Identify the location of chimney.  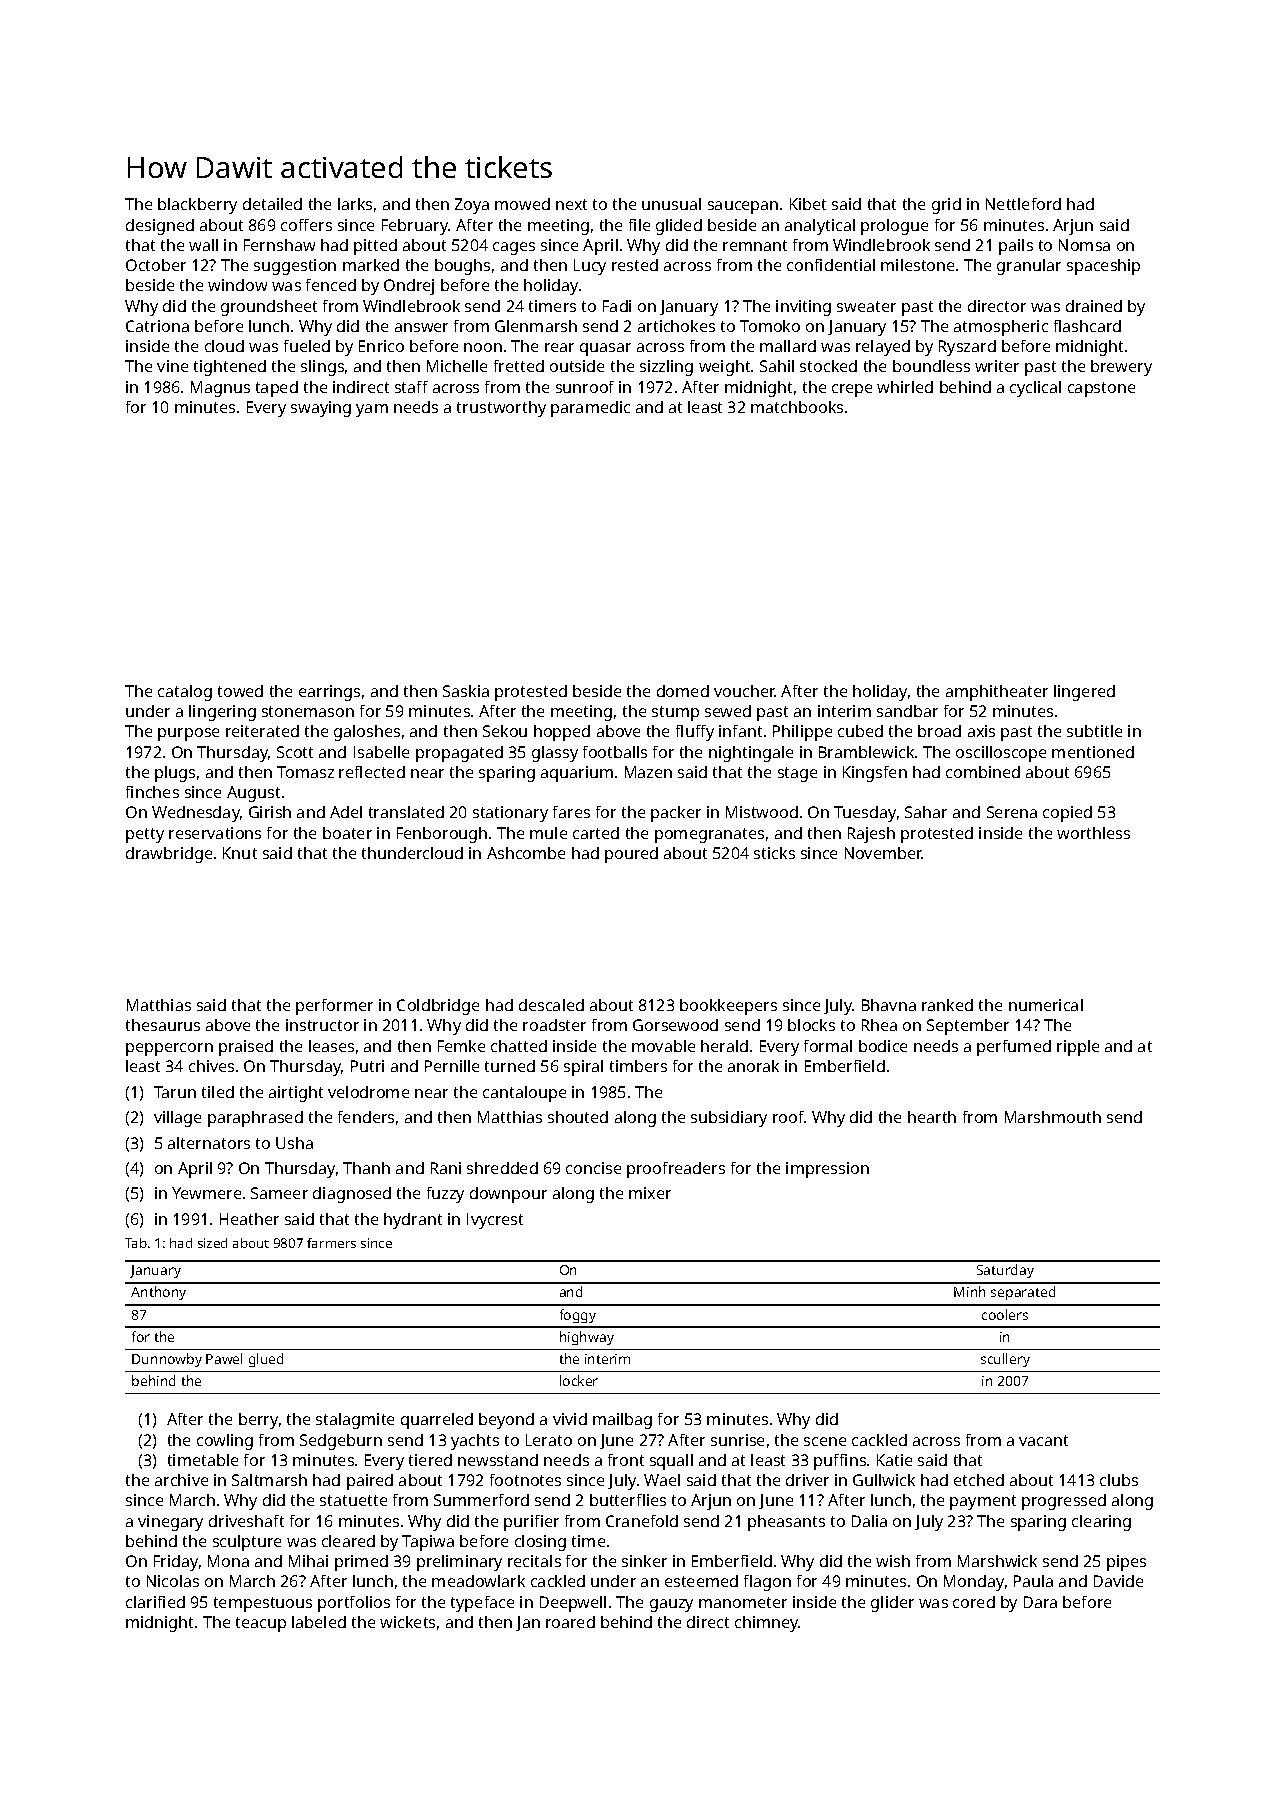
(767, 1624).
